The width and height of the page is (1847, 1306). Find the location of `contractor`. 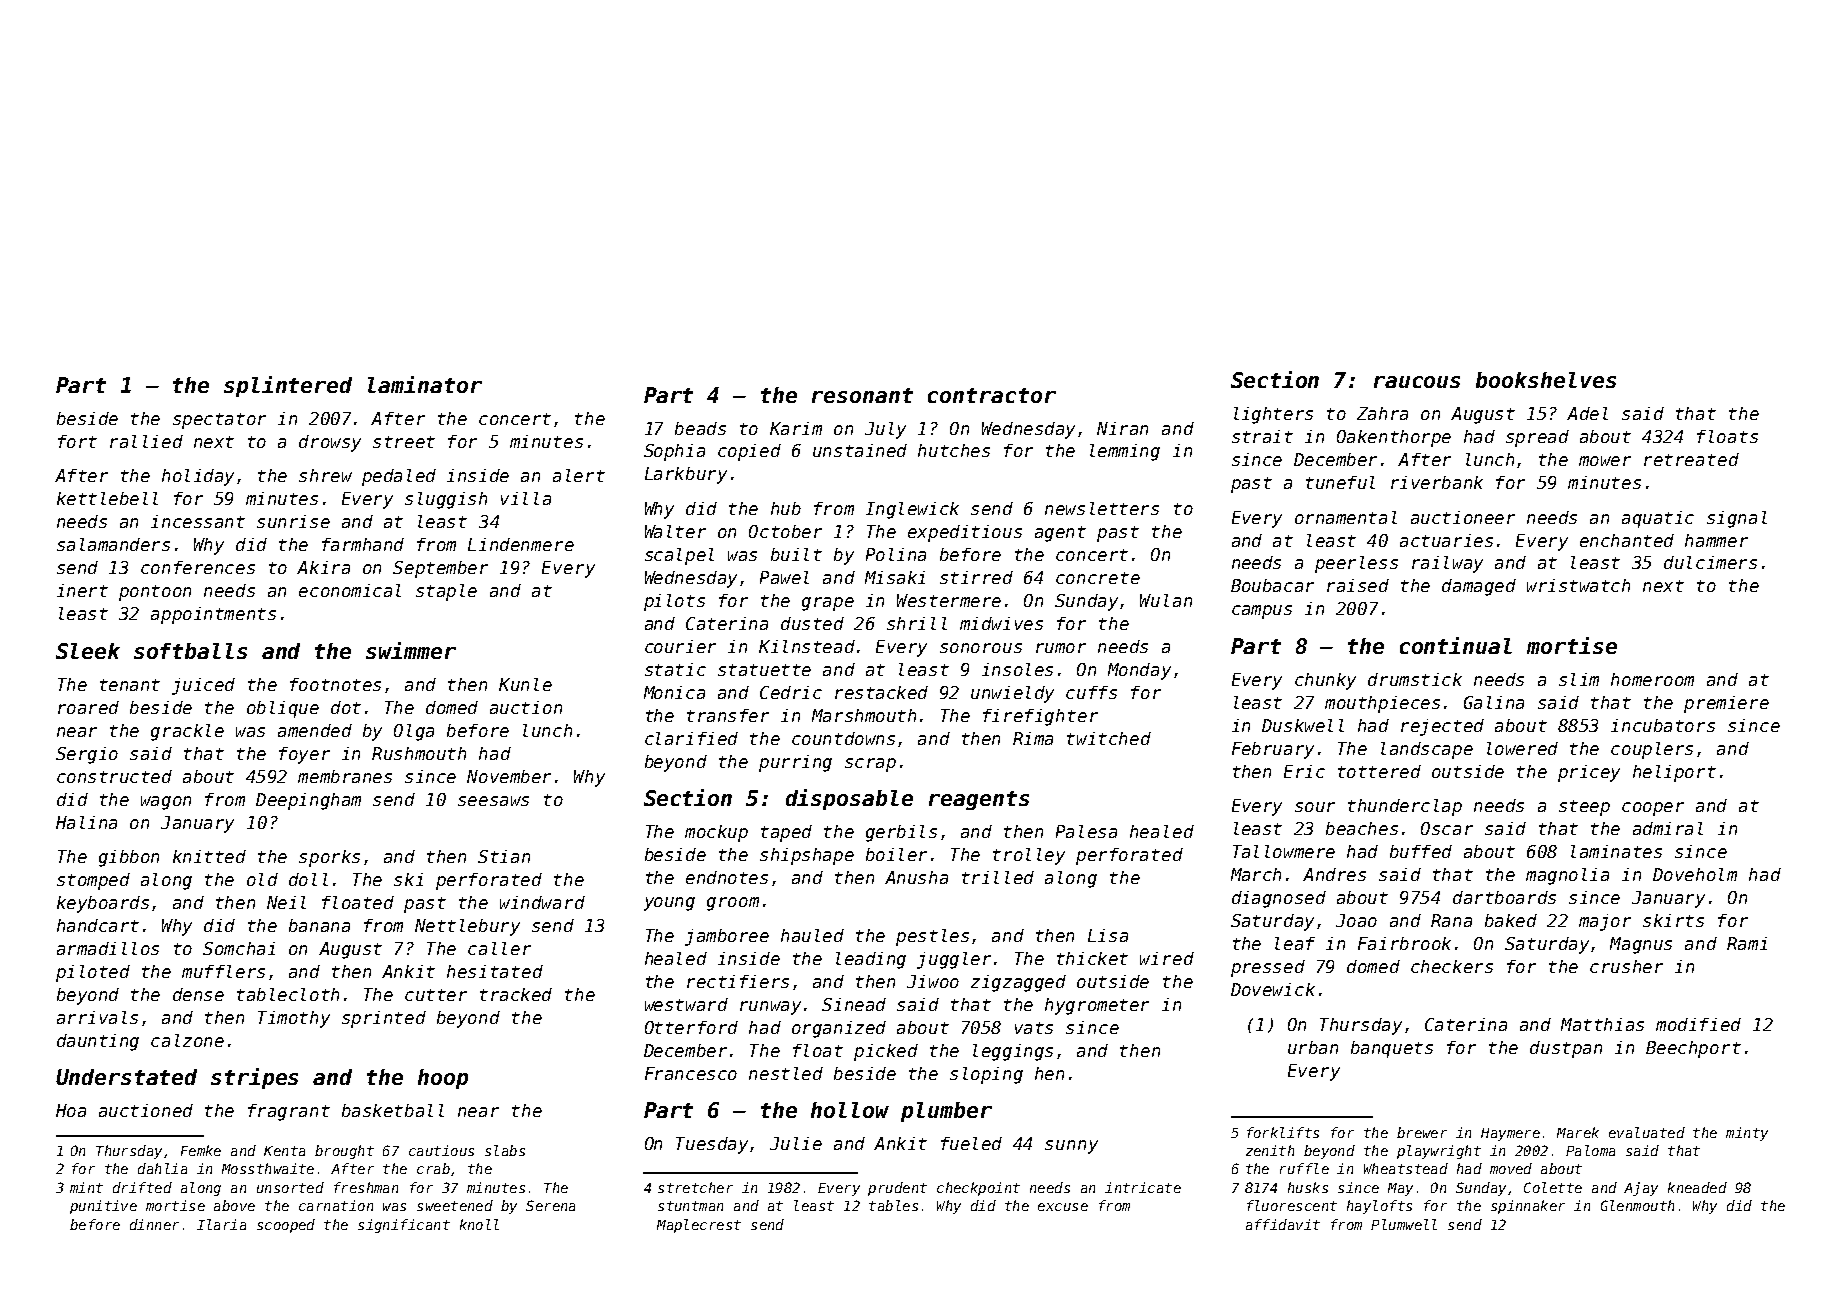

contractor is located at coordinates (992, 395).
